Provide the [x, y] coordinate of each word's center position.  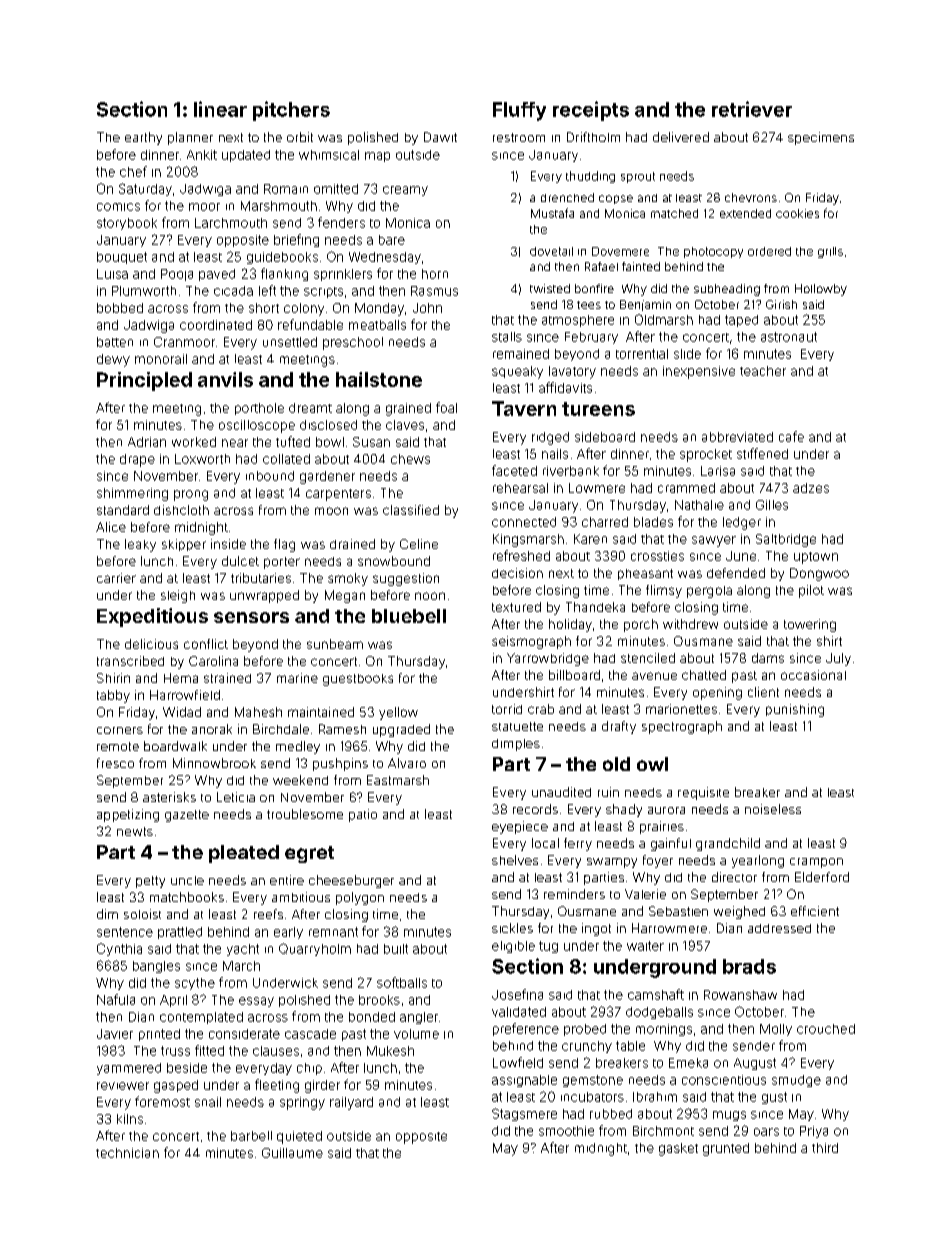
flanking [284, 274]
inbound [270, 476]
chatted [704, 675]
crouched [826, 1029]
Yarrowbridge [548, 659]
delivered [681, 137]
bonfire [594, 288]
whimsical [329, 155]
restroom [519, 137]
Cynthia [119, 949]
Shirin [113, 678]
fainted [641, 266]
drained [352, 544]
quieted [299, 1137]
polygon [360, 898]
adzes [811, 488]
